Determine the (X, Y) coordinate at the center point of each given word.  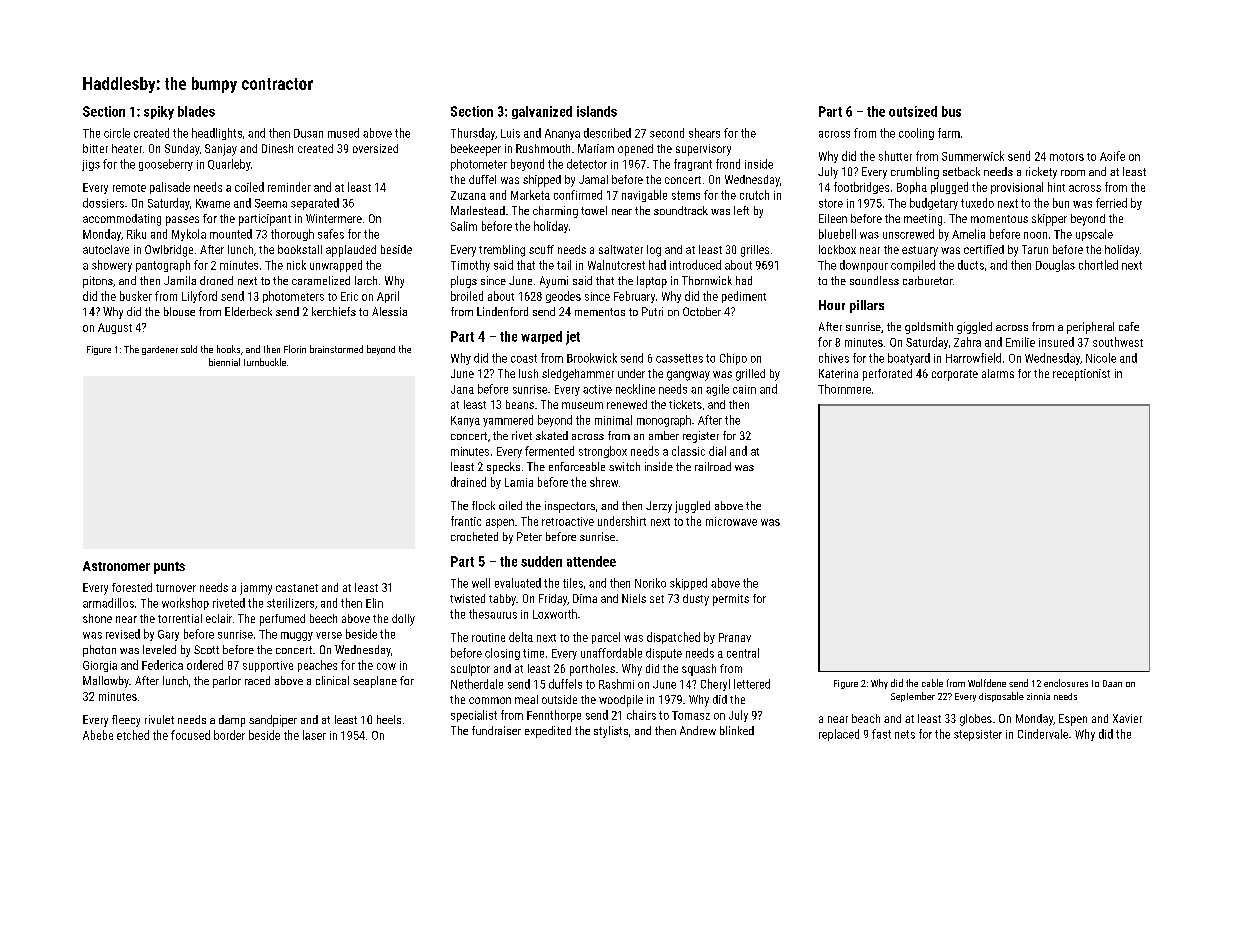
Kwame (213, 203)
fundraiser (496, 730)
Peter (529, 536)
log (654, 251)
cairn (744, 389)
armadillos (108, 603)
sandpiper (273, 721)
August (115, 328)
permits (731, 600)
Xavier (1127, 718)
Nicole (1101, 358)
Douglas (1055, 266)
